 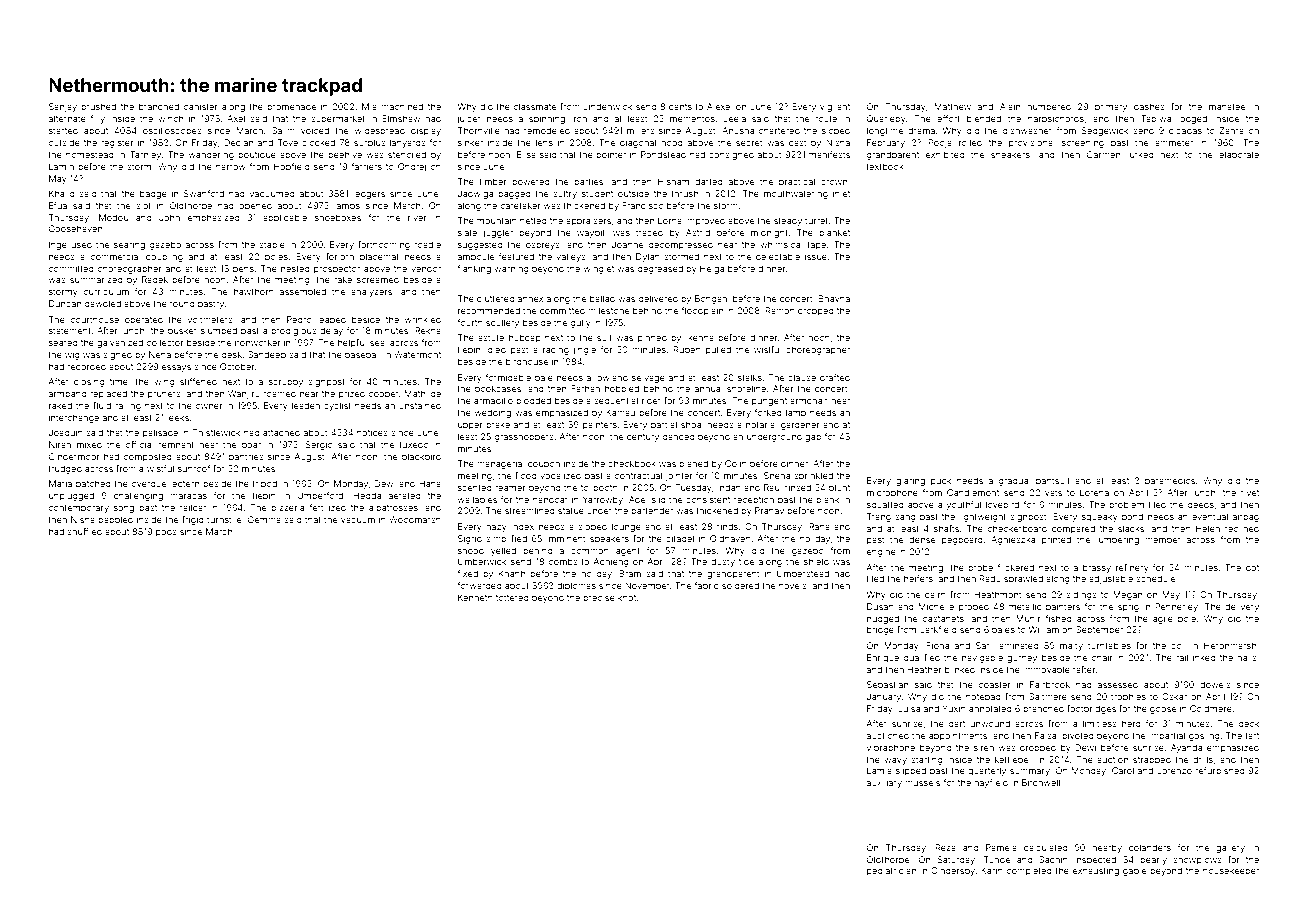 What do you see at coordinates (891, 871) in the screenshot?
I see `pediatrician` at bounding box center [891, 871].
